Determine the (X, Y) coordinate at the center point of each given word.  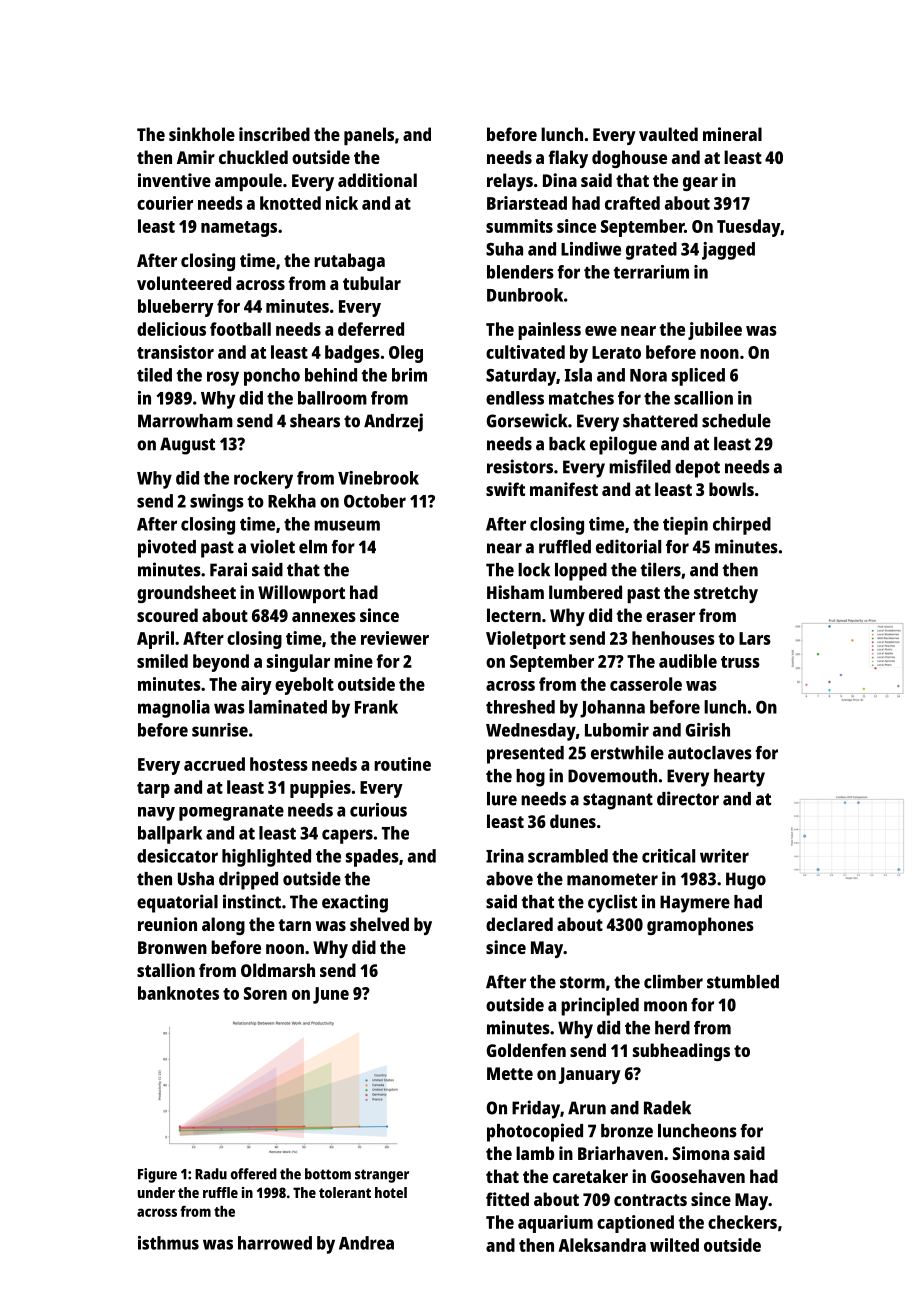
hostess (279, 764)
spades (372, 858)
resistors (520, 466)
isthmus (168, 1243)
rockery (263, 480)
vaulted (668, 134)
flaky (568, 159)
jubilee (715, 331)
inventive (174, 180)
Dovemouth (612, 776)
